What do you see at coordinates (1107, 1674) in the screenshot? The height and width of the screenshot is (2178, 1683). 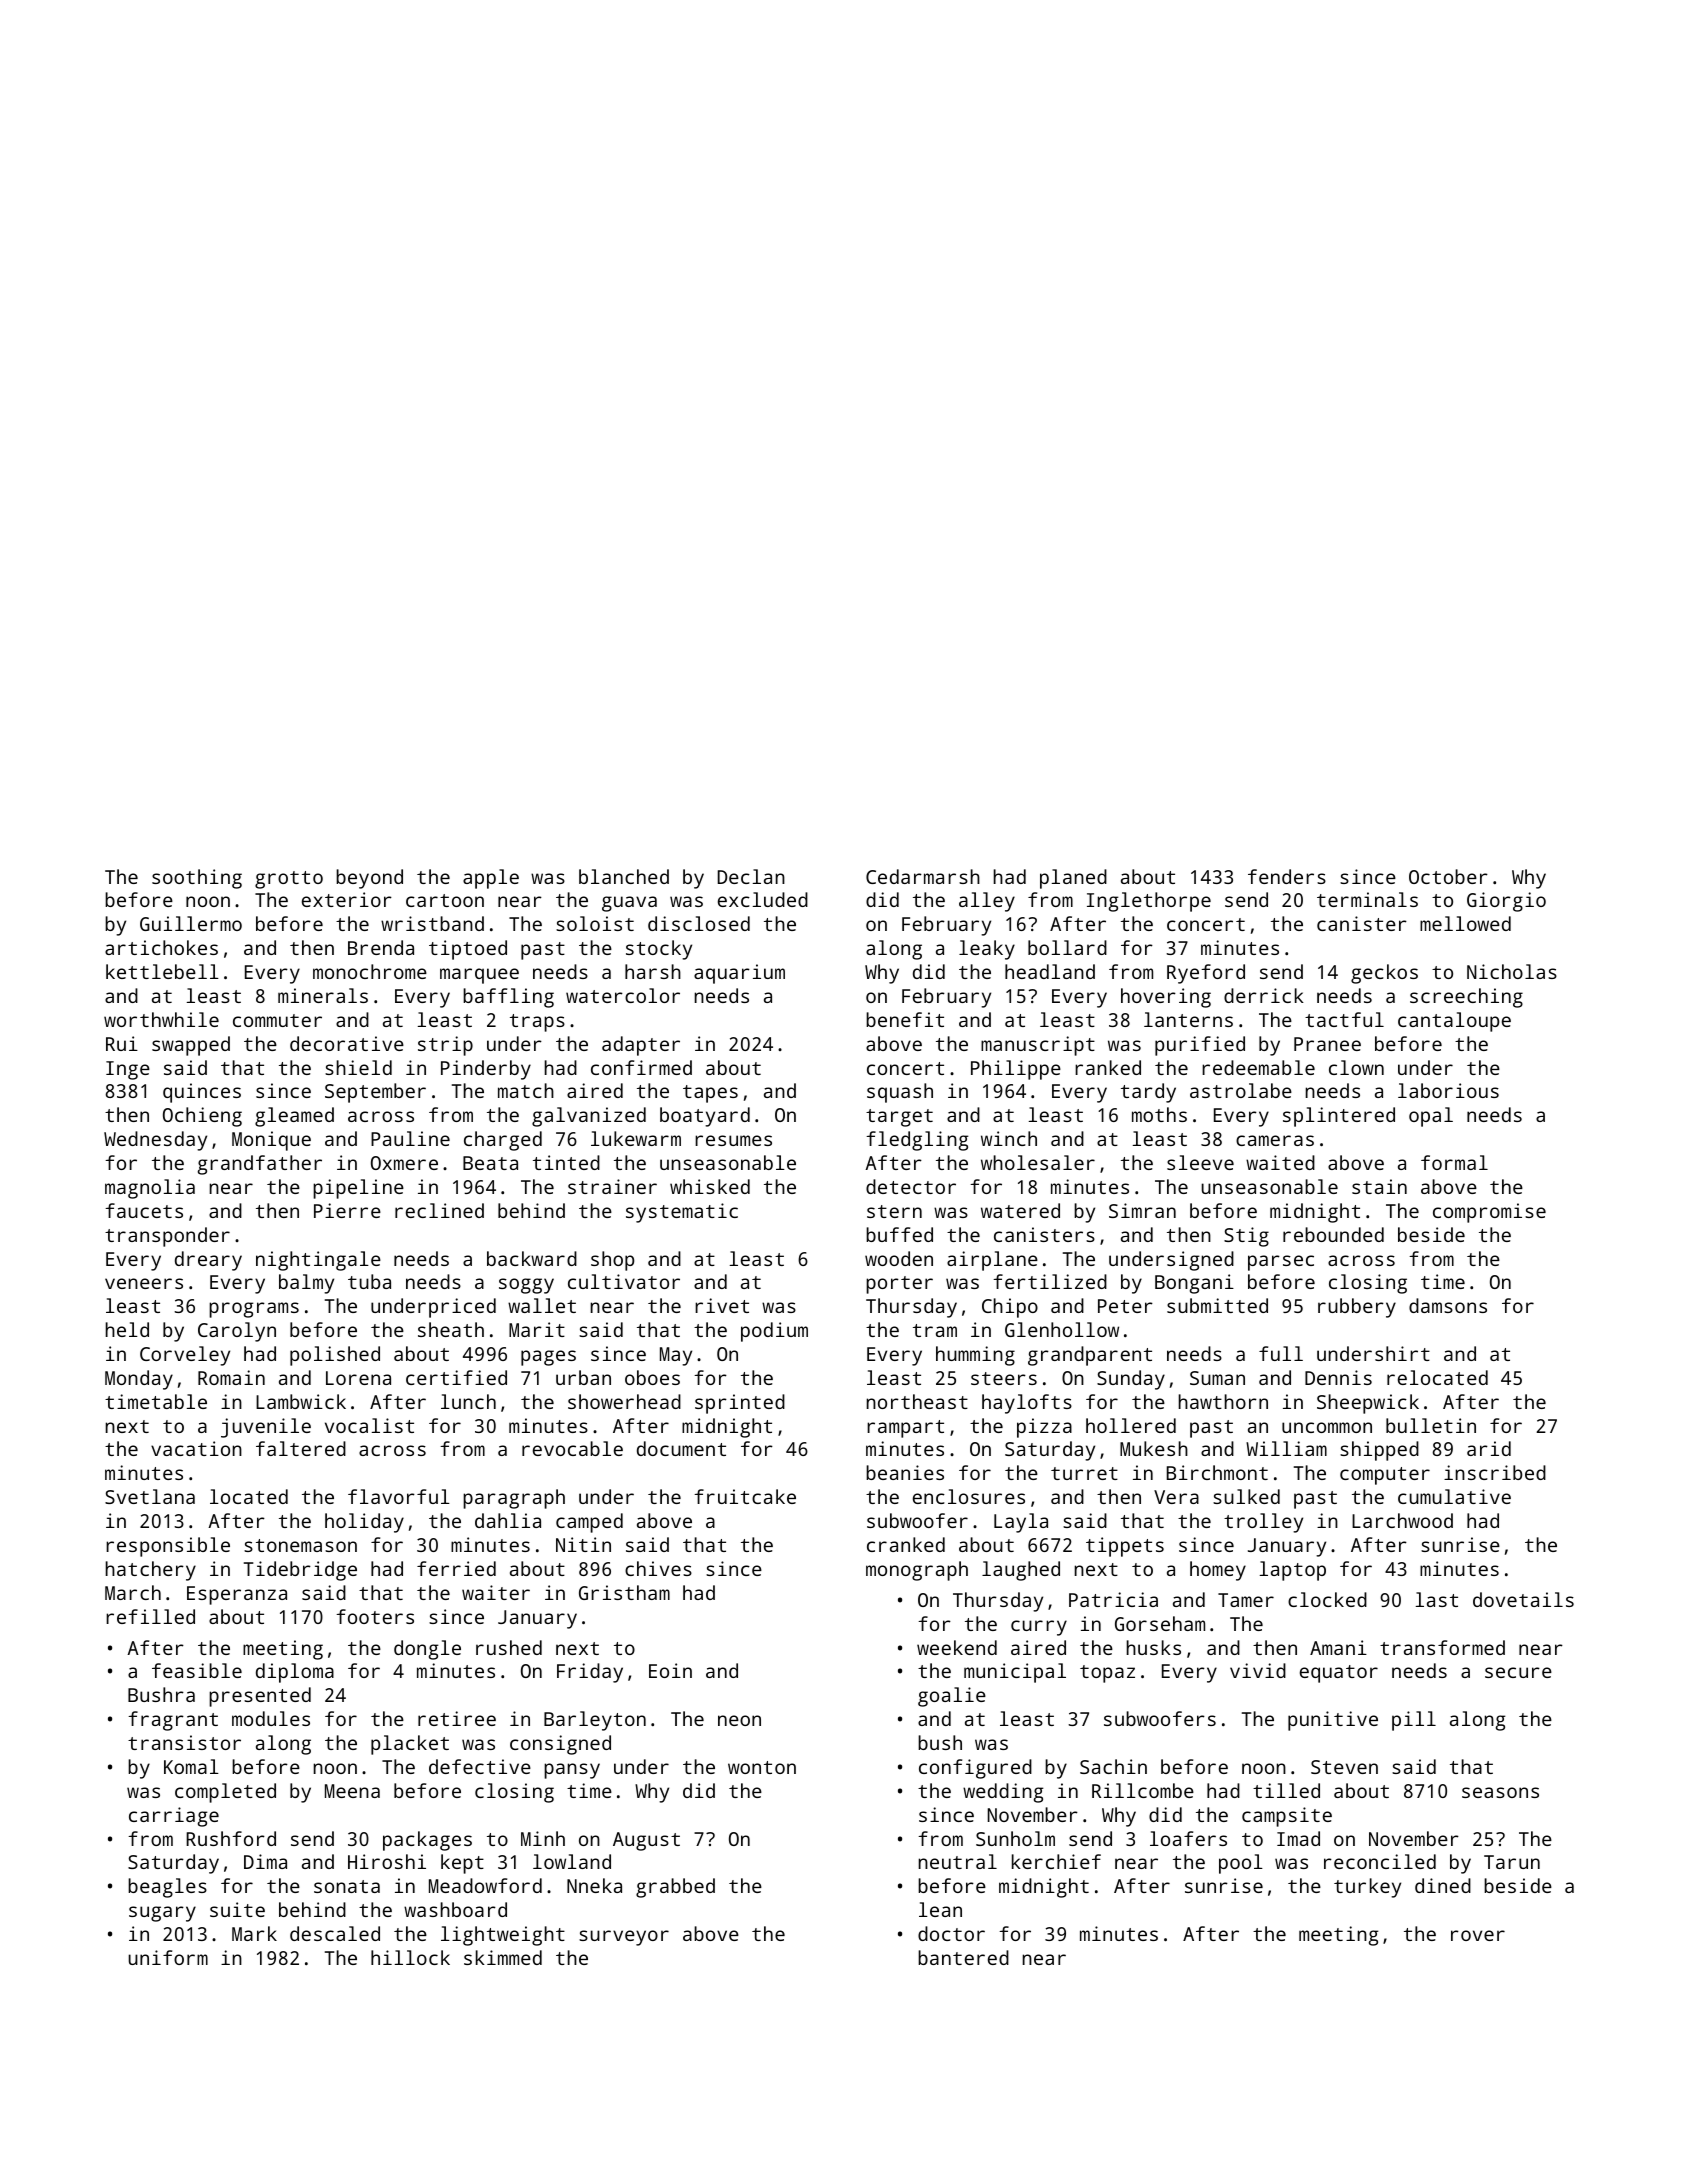 I see `topaz` at bounding box center [1107, 1674].
